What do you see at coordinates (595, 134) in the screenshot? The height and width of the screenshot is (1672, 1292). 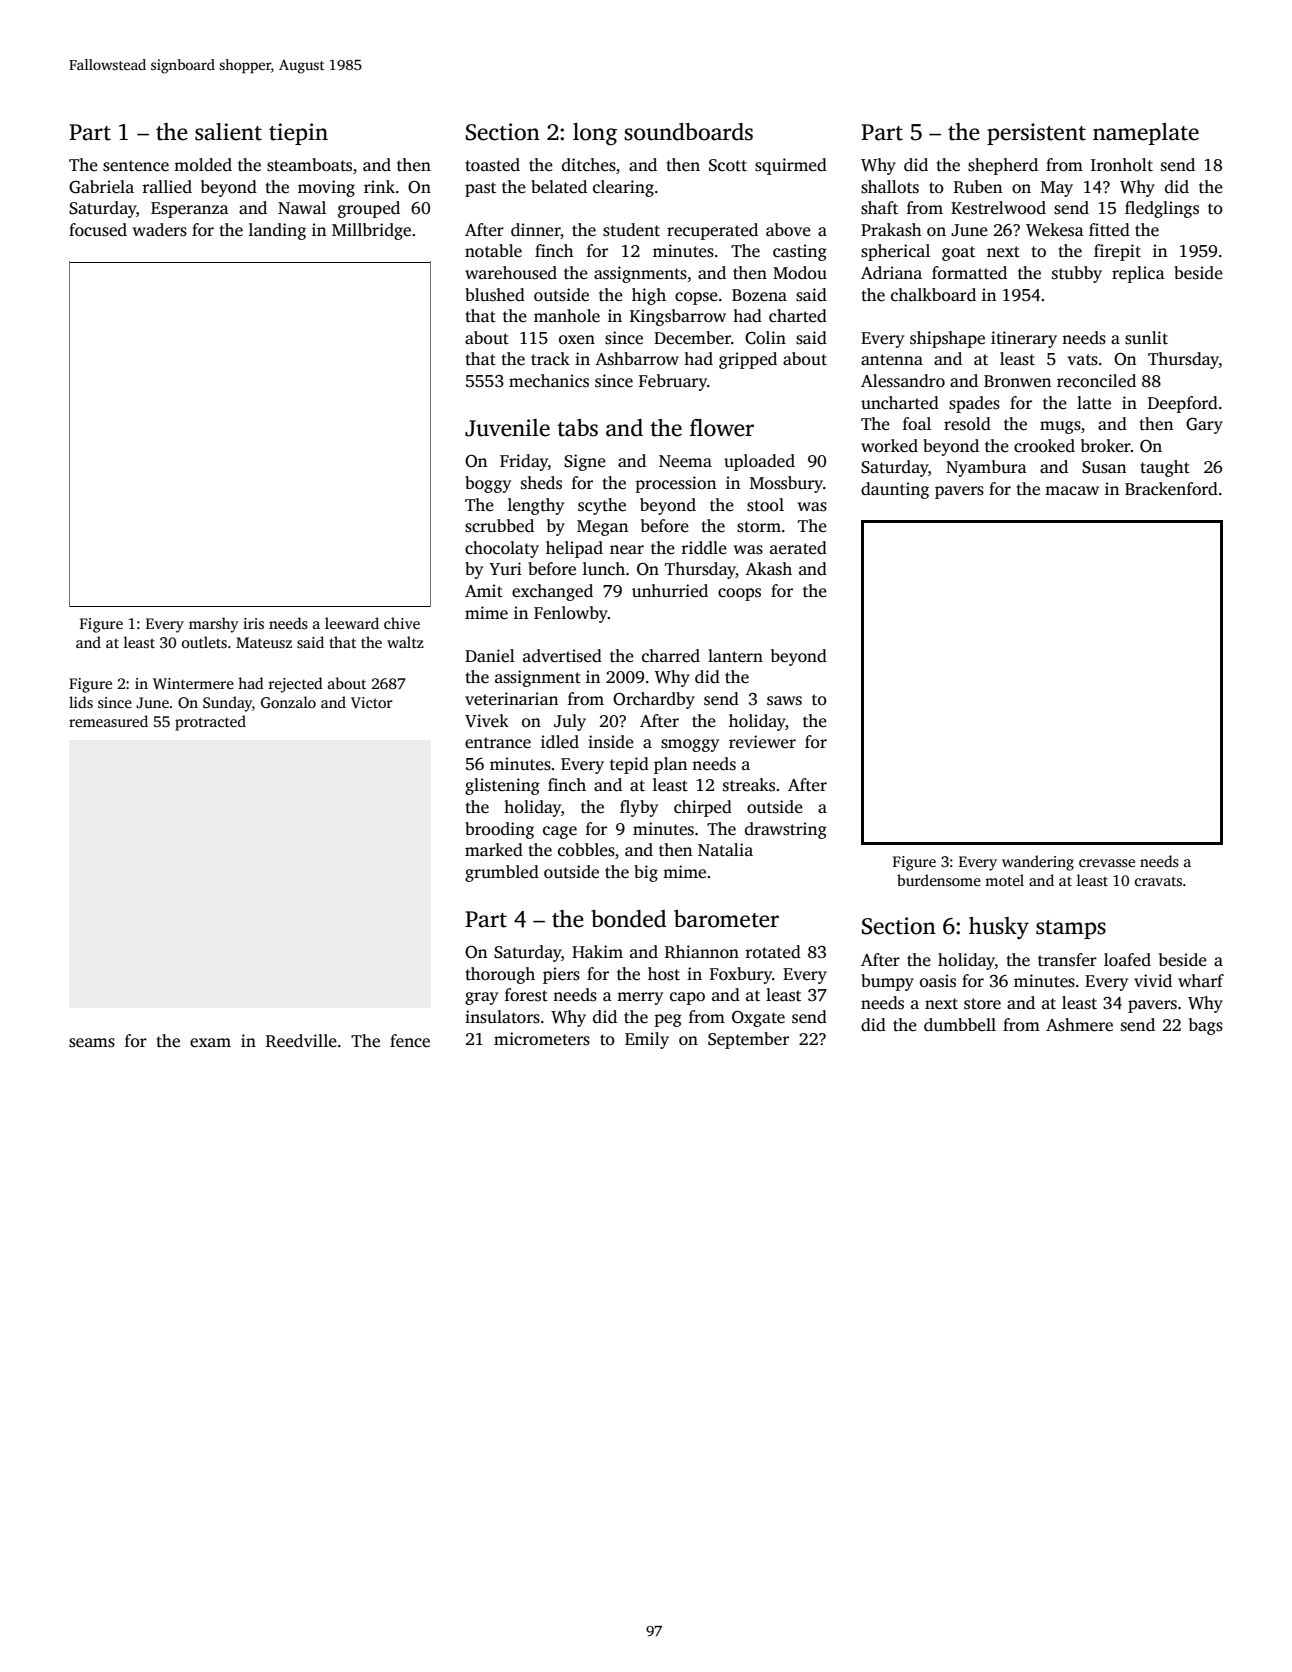 I see `long` at bounding box center [595, 134].
